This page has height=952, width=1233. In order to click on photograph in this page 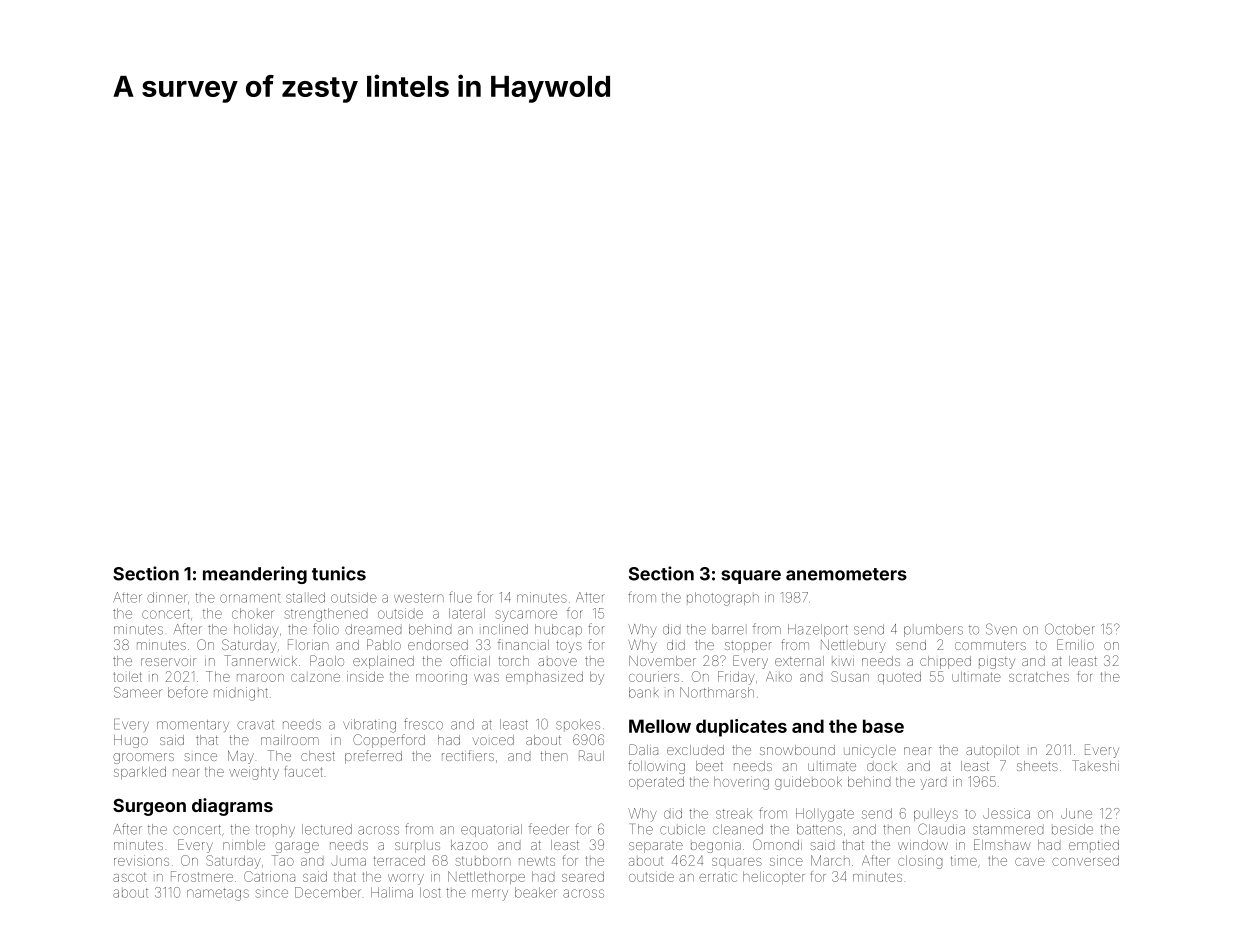, I will do `click(723, 599)`.
